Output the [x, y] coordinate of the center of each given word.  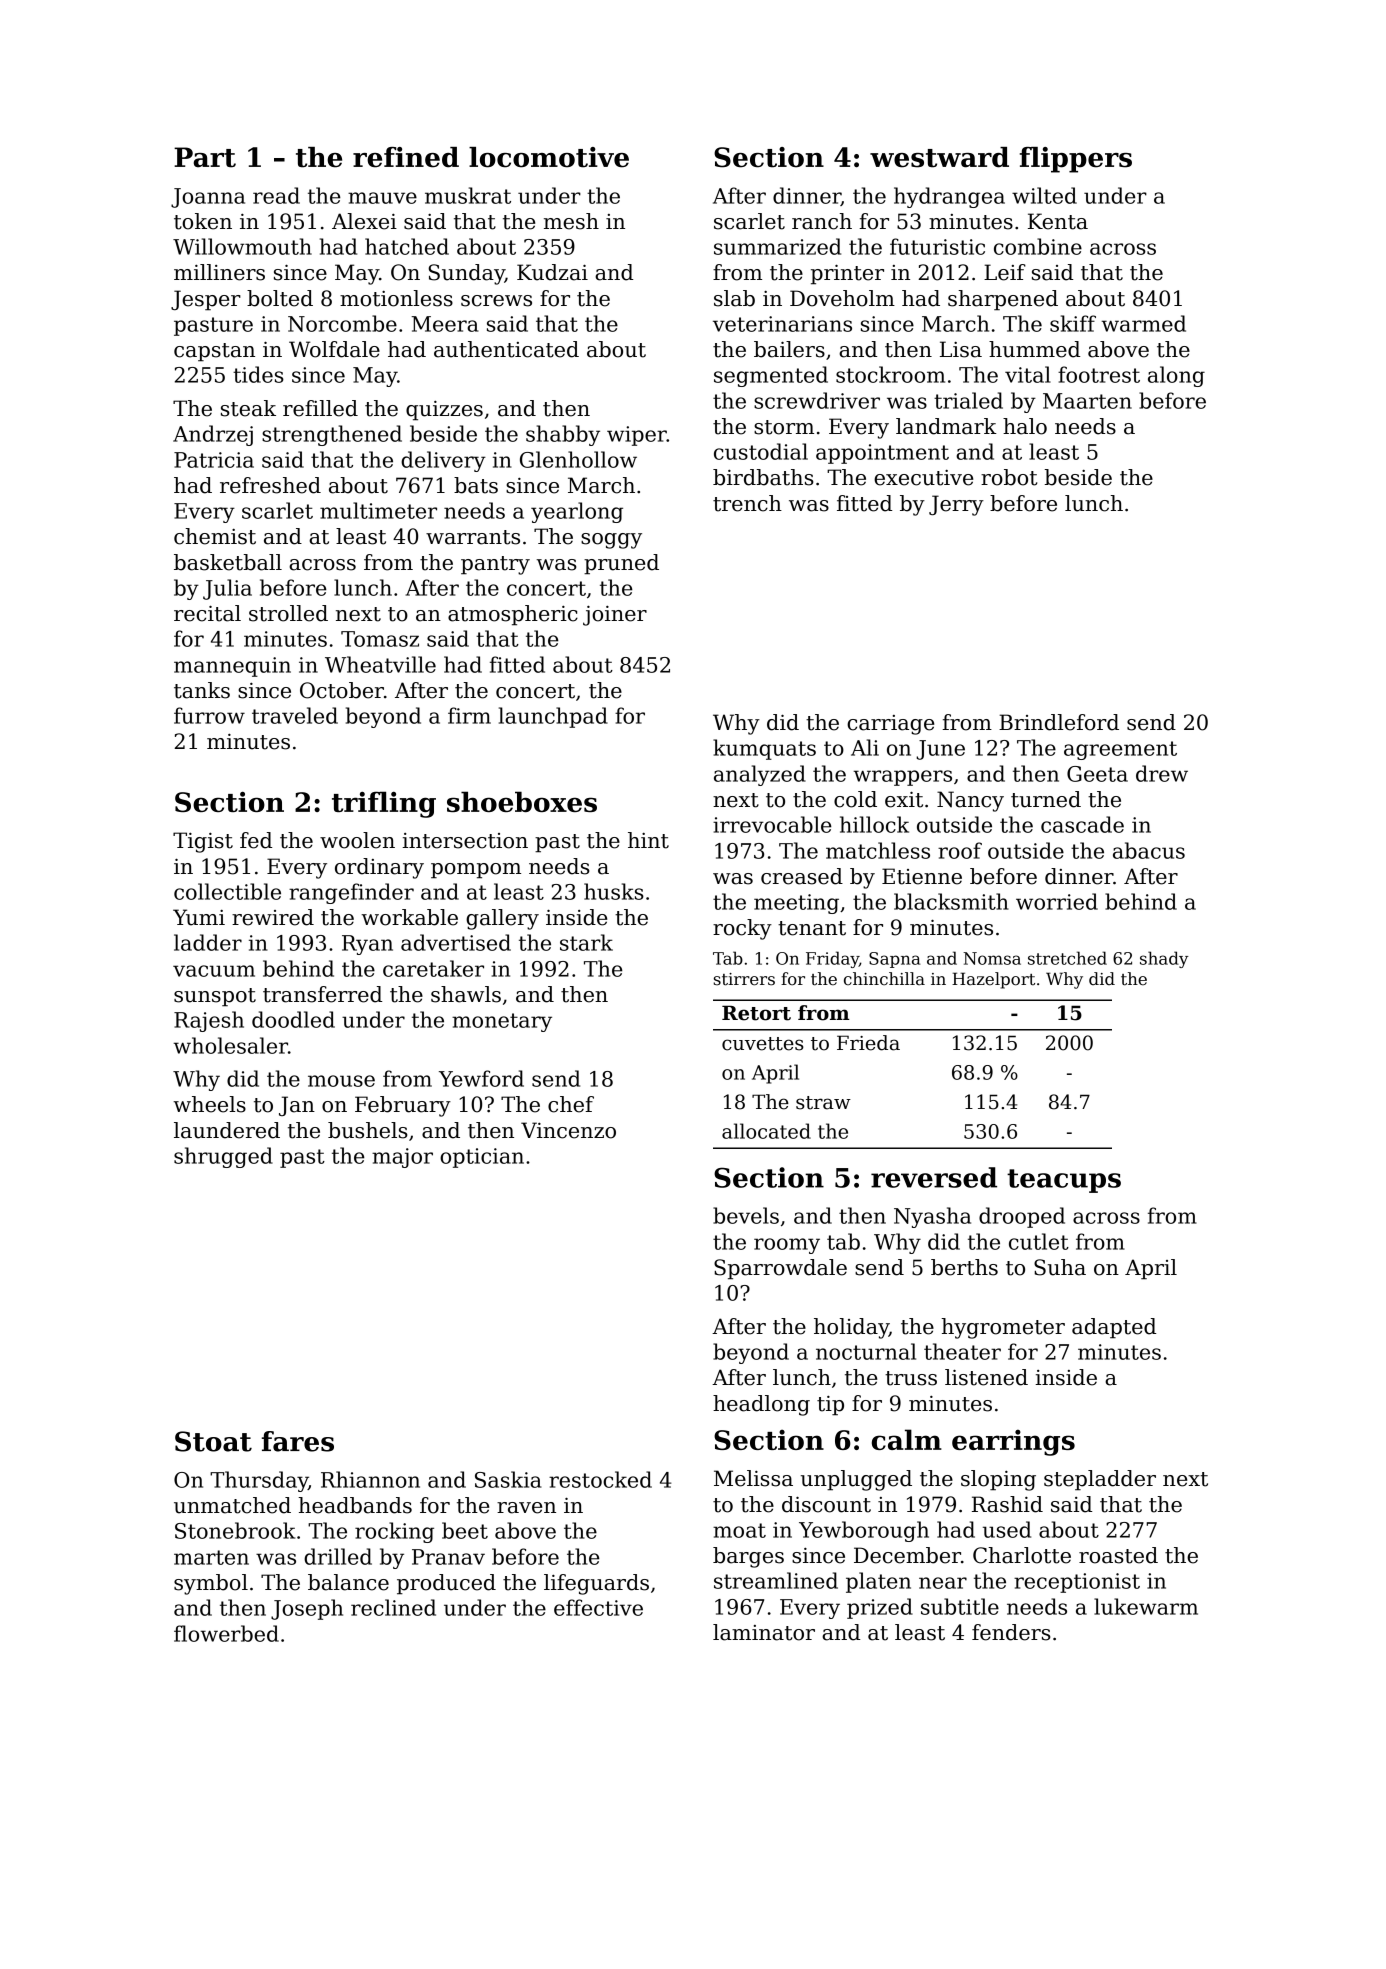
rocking [394, 1532]
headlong [761, 1405]
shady [1164, 959]
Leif [1005, 272]
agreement [1120, 750]
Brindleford [1059, 722]
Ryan [367, 945]
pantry [495, 565]
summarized [777, 246]
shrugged [223, 1157]
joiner [615, 615]
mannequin [232, 667]
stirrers [744, 979]
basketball [228, 562]
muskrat [468, 195]
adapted [1114, 1328]
